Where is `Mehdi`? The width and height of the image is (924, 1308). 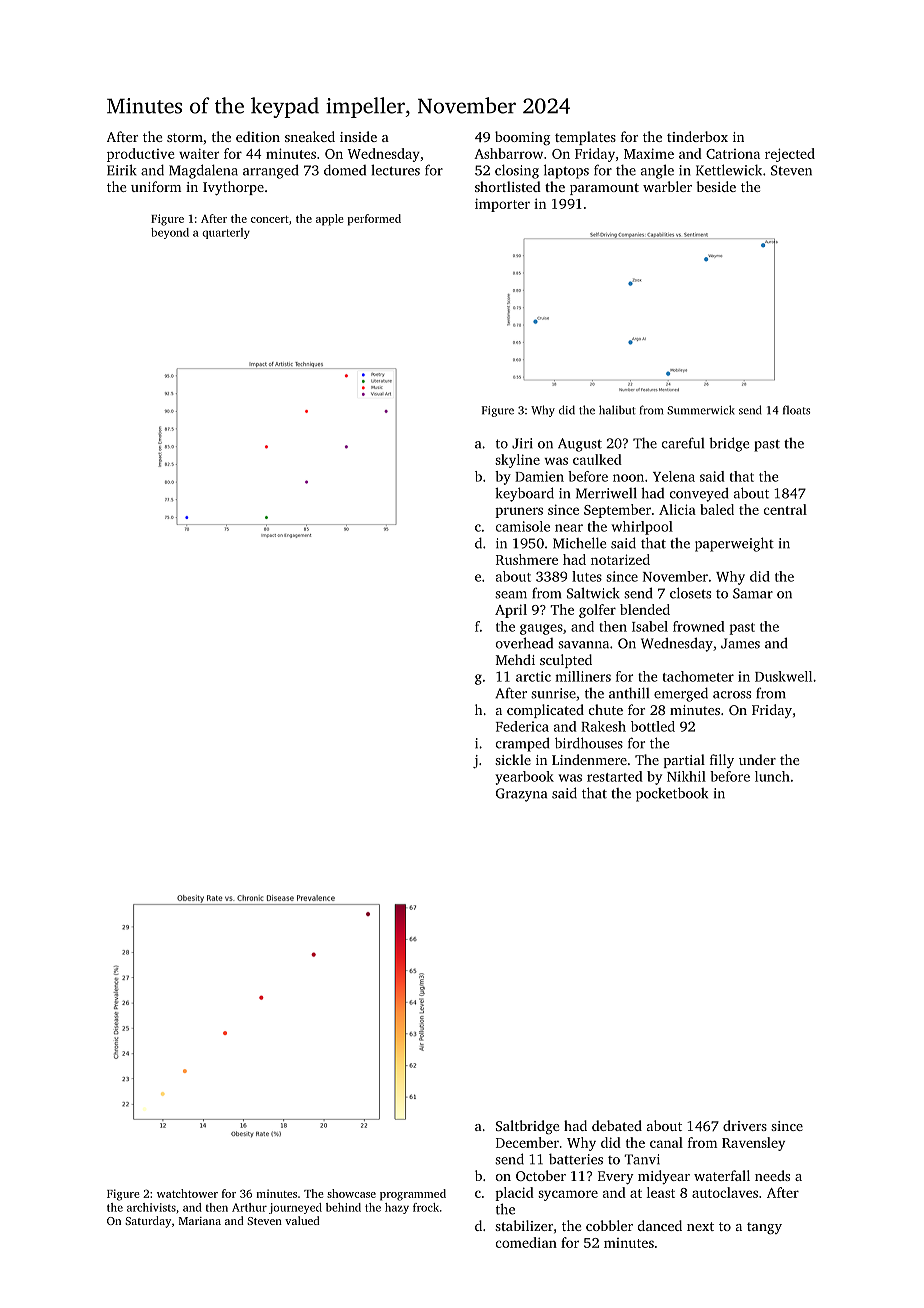 Mehdi is located at coordinates (515, 659).
